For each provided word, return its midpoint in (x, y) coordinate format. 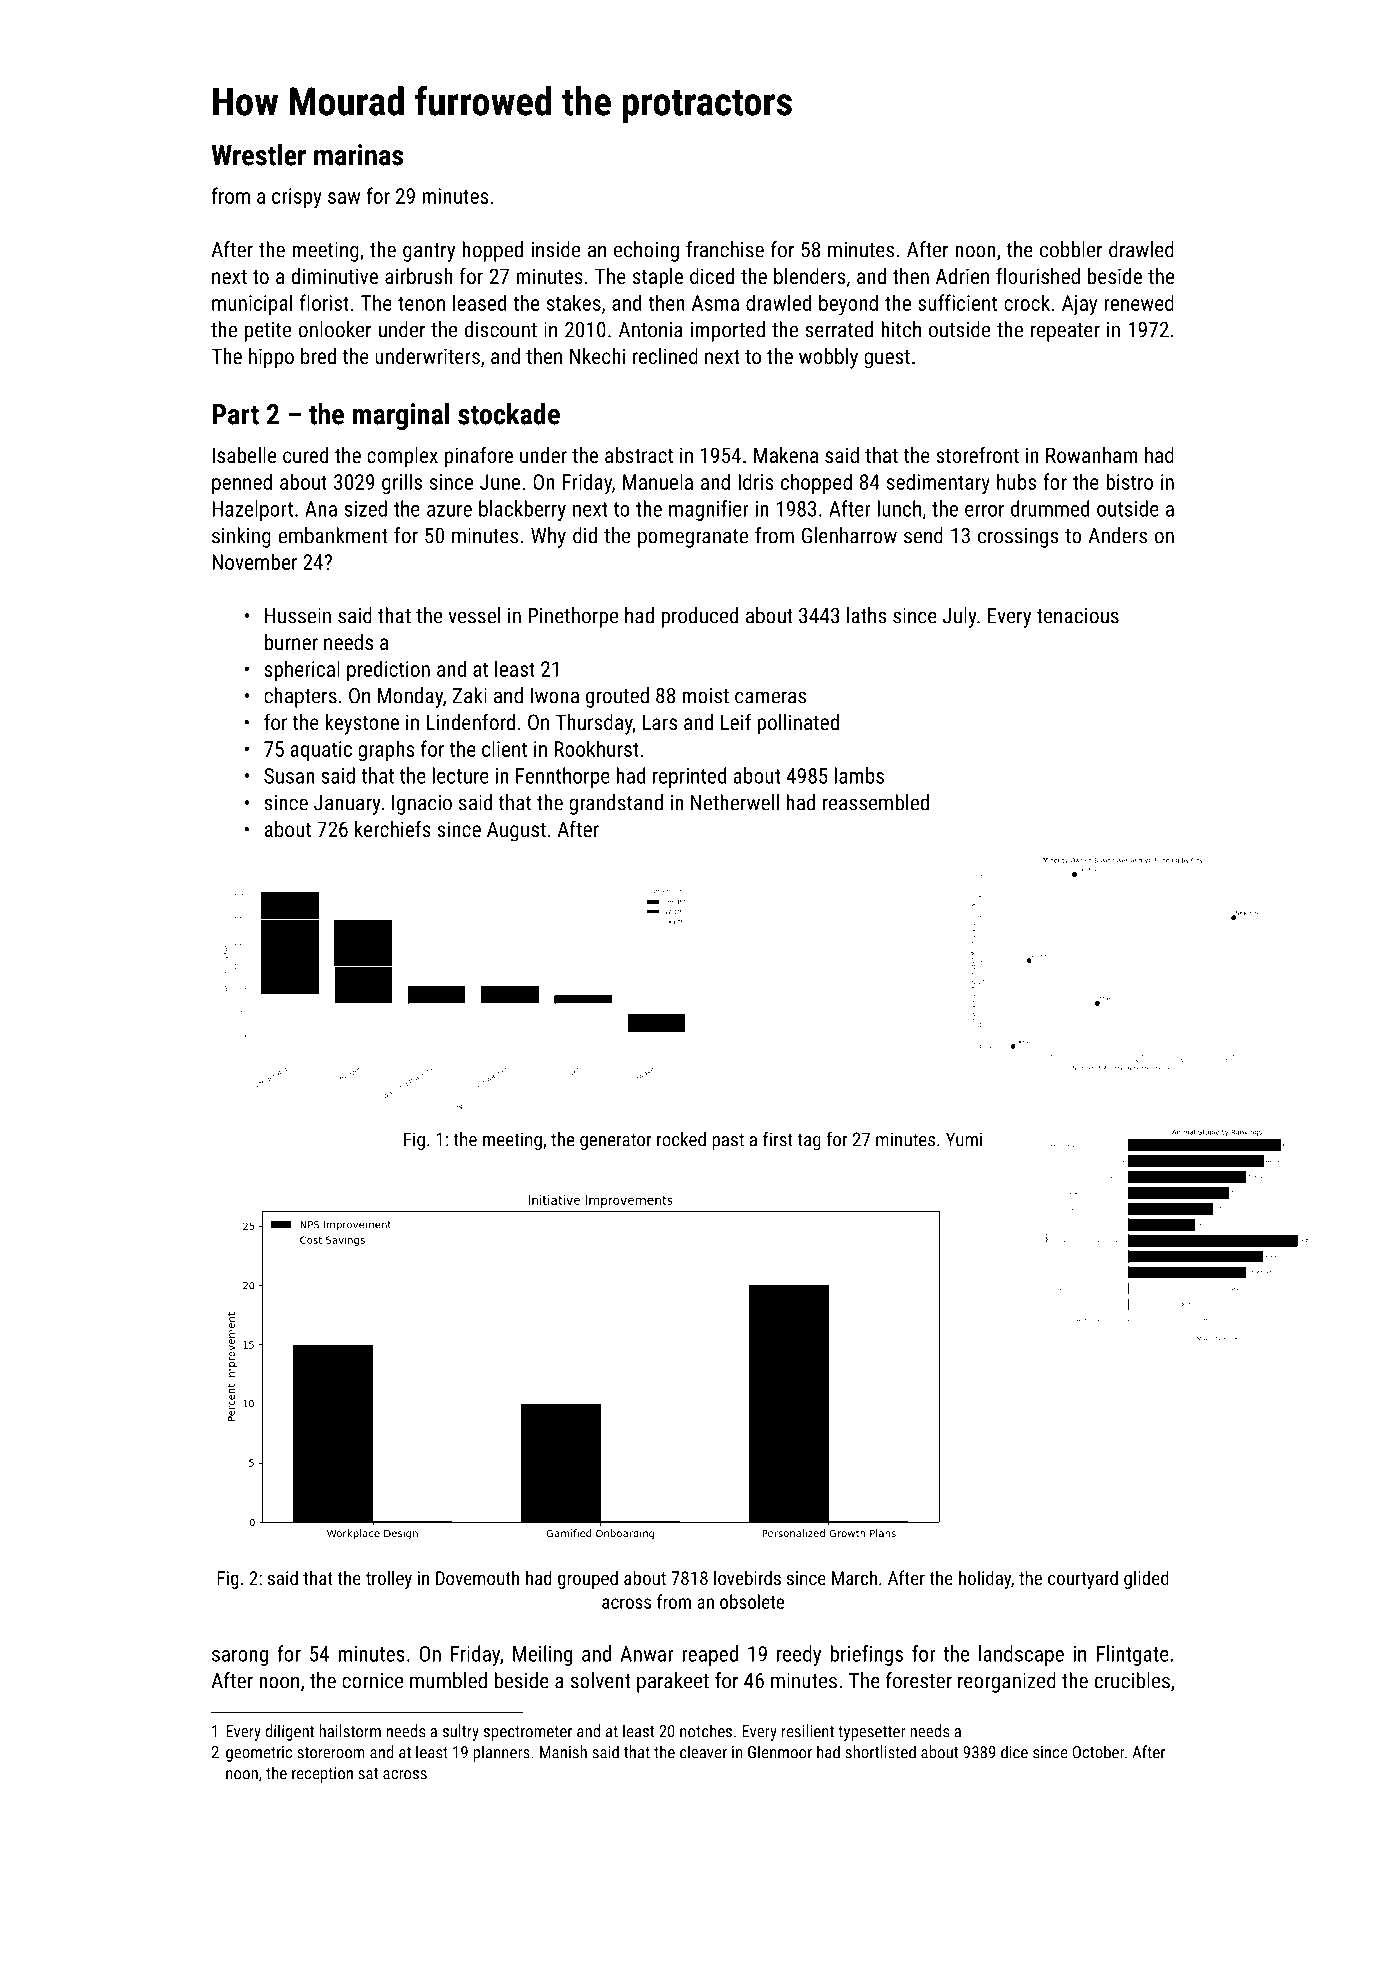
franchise (725, 249)
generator (615, 1141)
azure (449, 511)
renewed (1139, 302)
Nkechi (597, 356)
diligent (290, 1732)
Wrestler (258, 155)
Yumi (964, 1139)
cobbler (1071, 249)
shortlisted (881, 1752)
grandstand (616, 804)
